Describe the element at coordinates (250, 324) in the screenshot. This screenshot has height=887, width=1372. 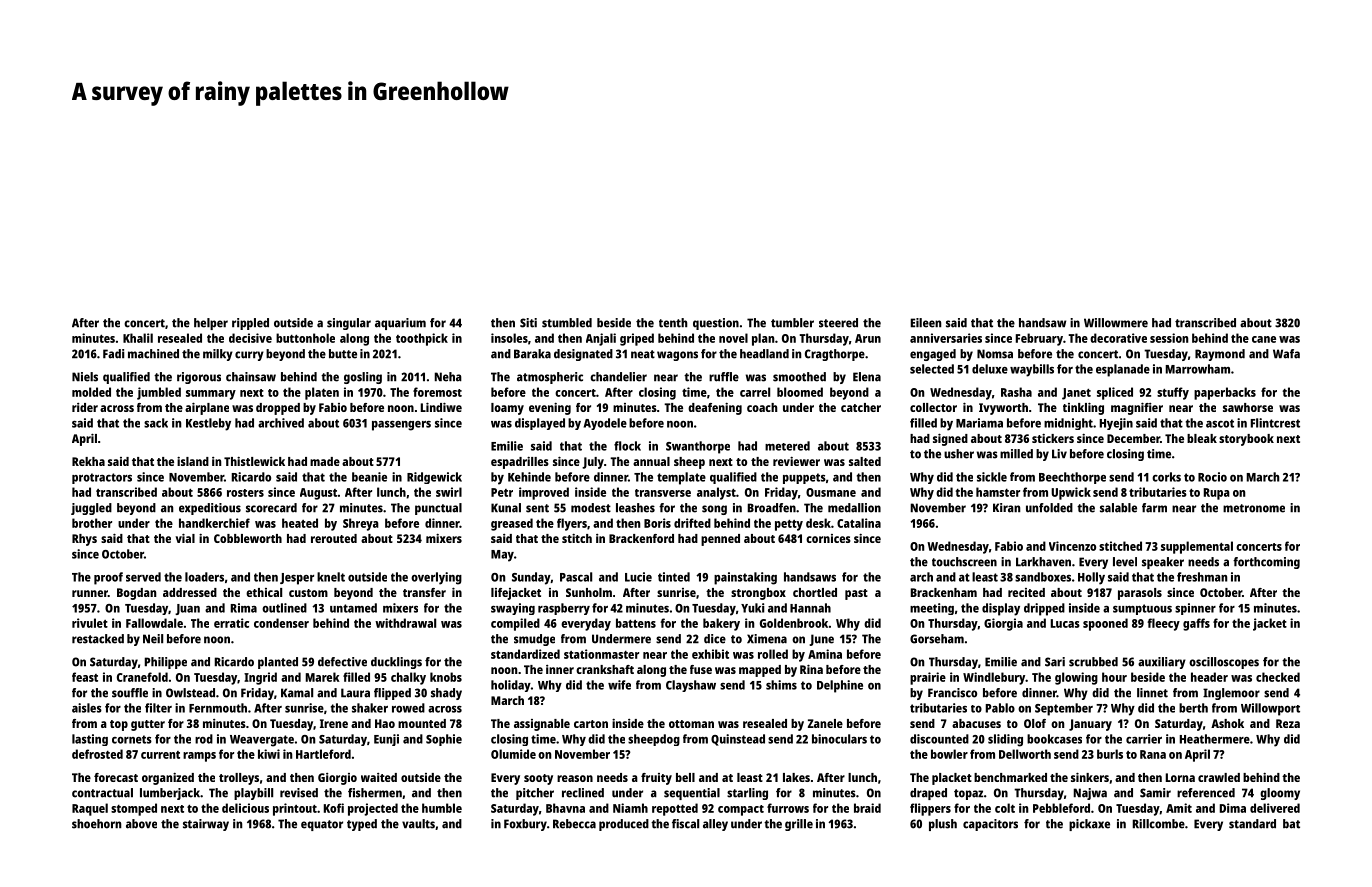
I see `rippled` at that location.
